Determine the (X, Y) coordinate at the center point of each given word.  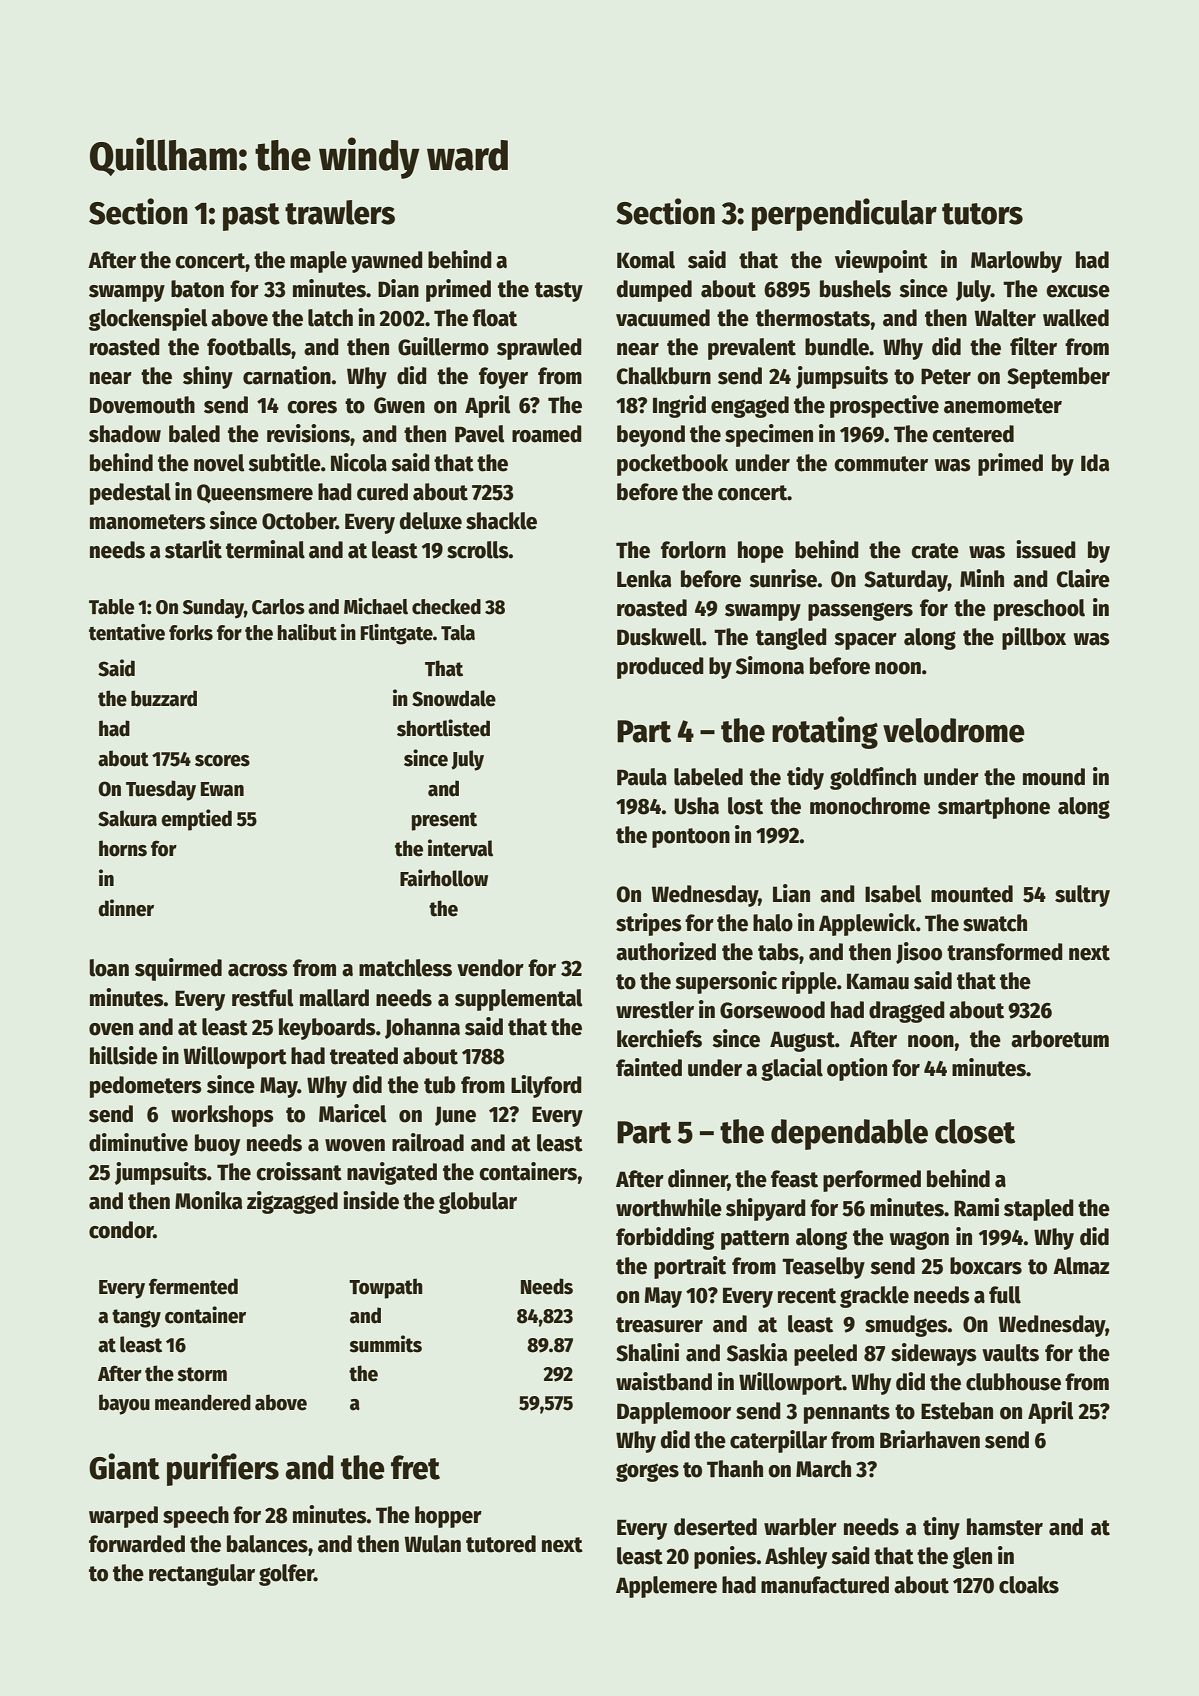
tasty (559, 292)
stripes (649, 924)
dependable (849, 1134)
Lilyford (546, 1086)
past (251, 217)
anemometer (1003, 406)
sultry (1082, 896)
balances (267, 1544)
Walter (1005, 318)
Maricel (353, 1113)
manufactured (825, 1585)
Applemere (666, 1587)
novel (219, 463)
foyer (503, 378)
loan (109, 968)
